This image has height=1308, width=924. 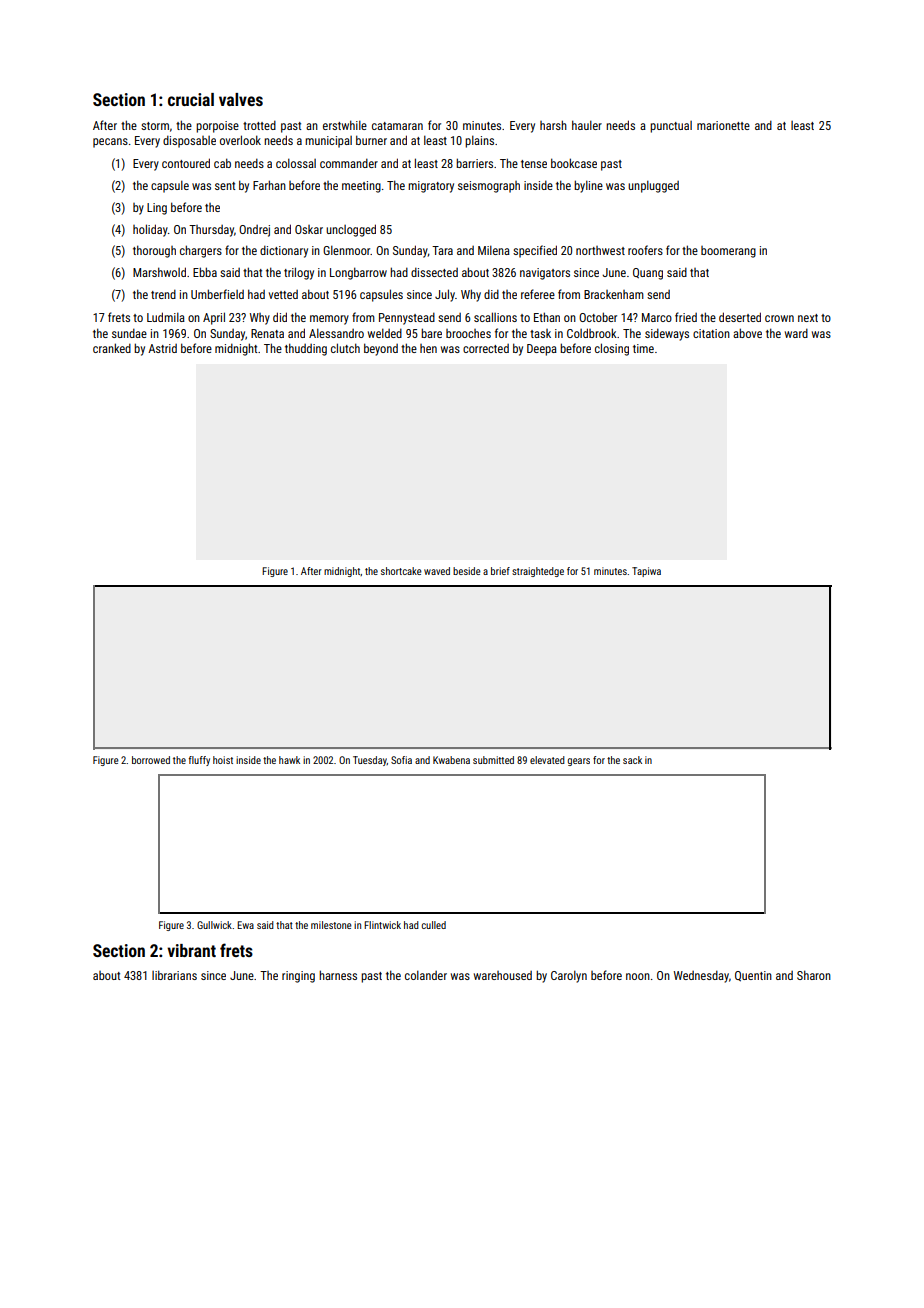 I want to click on ringing, so click(x=298, y=977).
